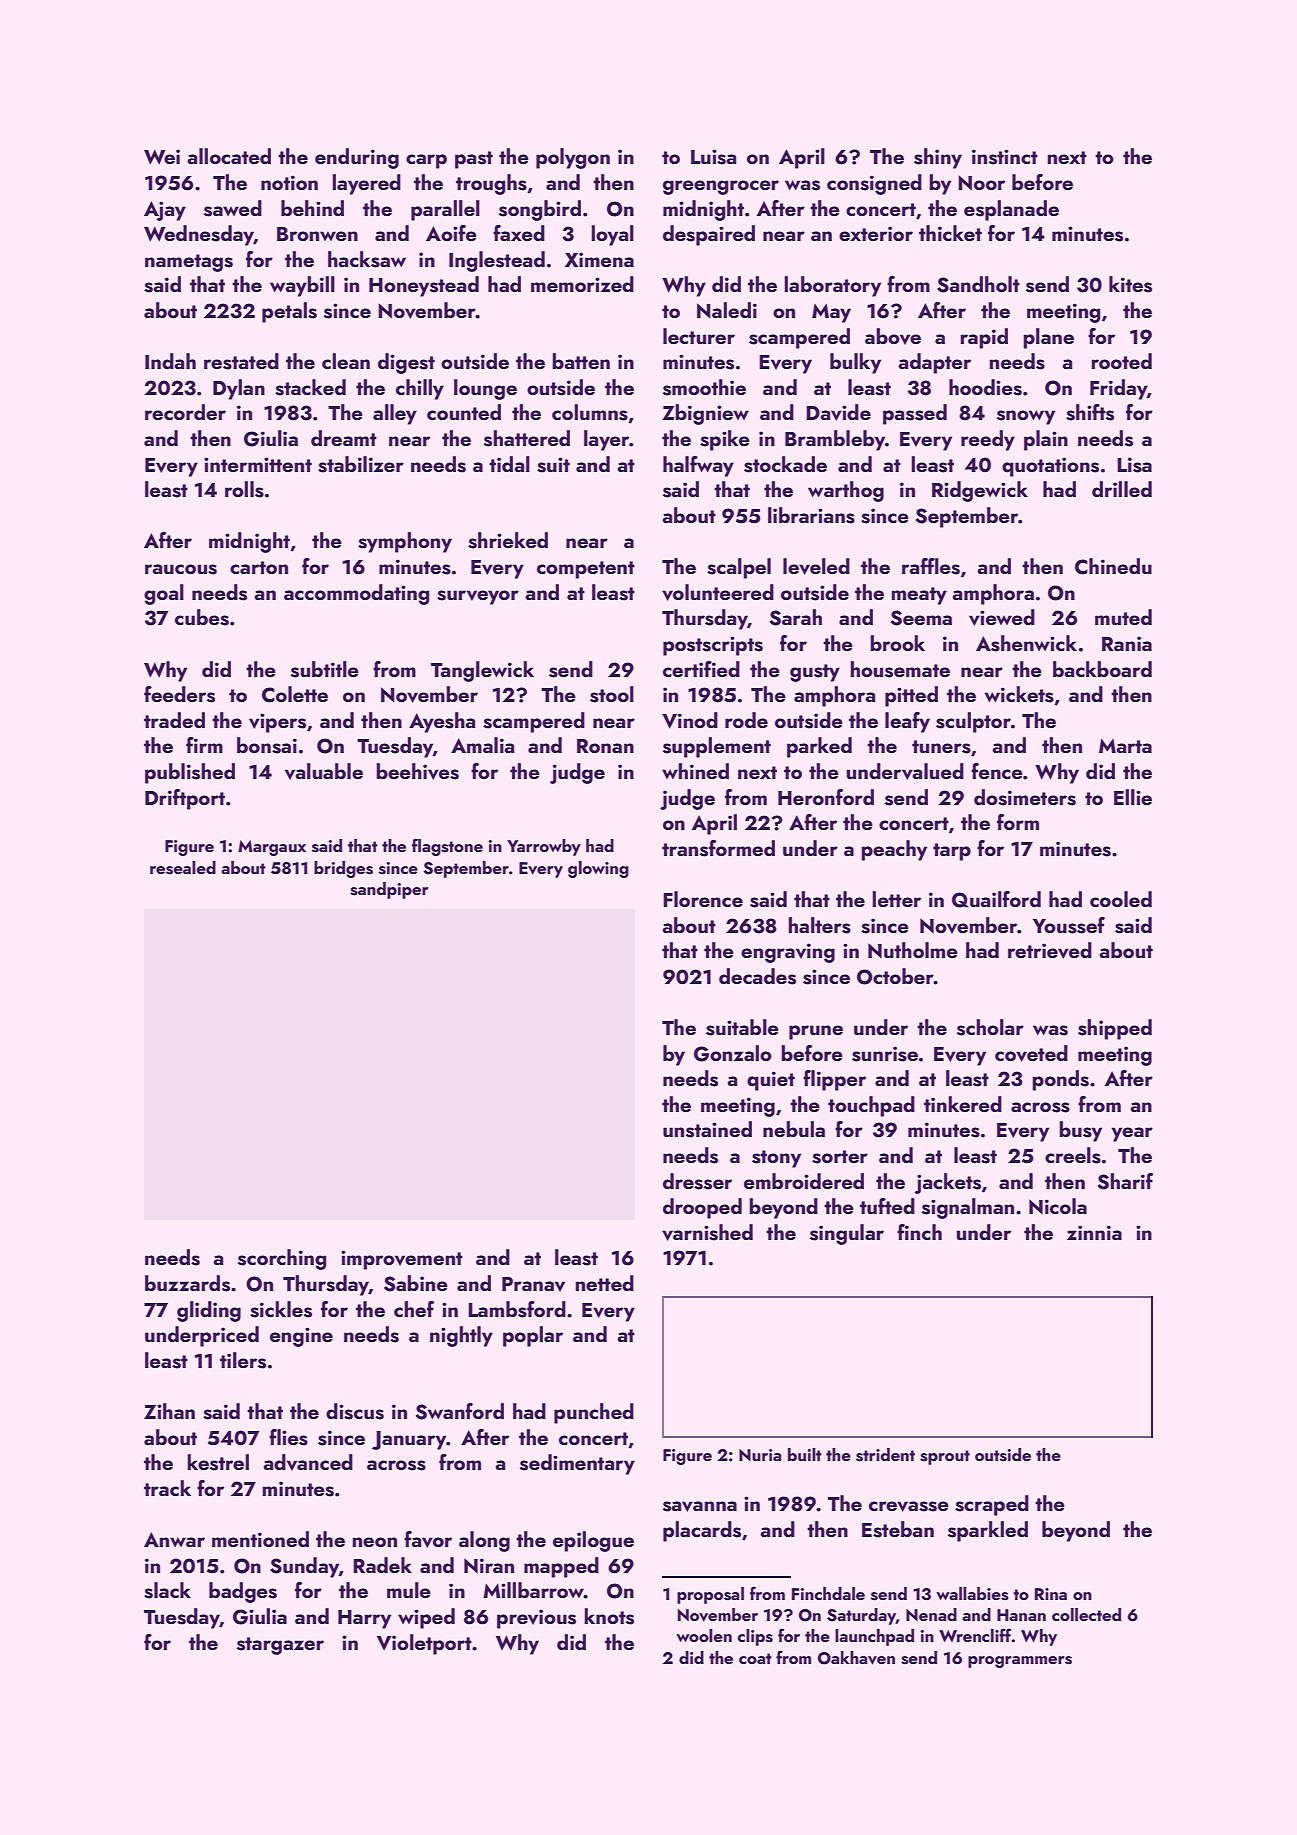 Image resolution: width=1297 pixels, height=1835 pixels. Describe the element at coordinates (713, 157) in the document. I see `Luisa` at that location.
